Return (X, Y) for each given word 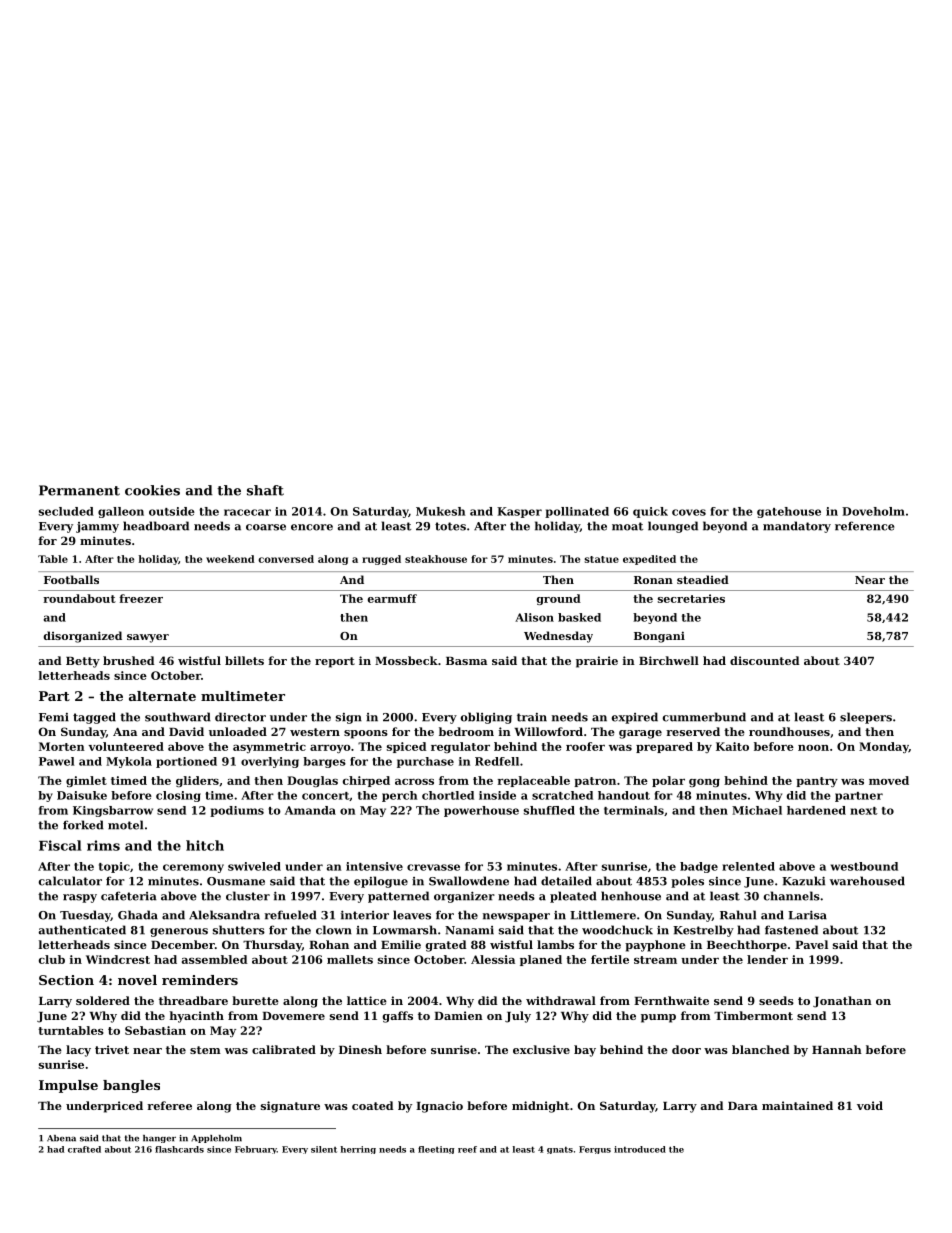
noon (813, 748)
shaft (265, 490)
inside (497, 795)
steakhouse (436, 559)
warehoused (867, 881)
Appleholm (216, 1139)
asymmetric (269, 747)
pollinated (577, 512)
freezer (141, 598)
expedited (649, 560)
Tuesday (85, 916)
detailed (566, 881)
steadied (703, 579)
